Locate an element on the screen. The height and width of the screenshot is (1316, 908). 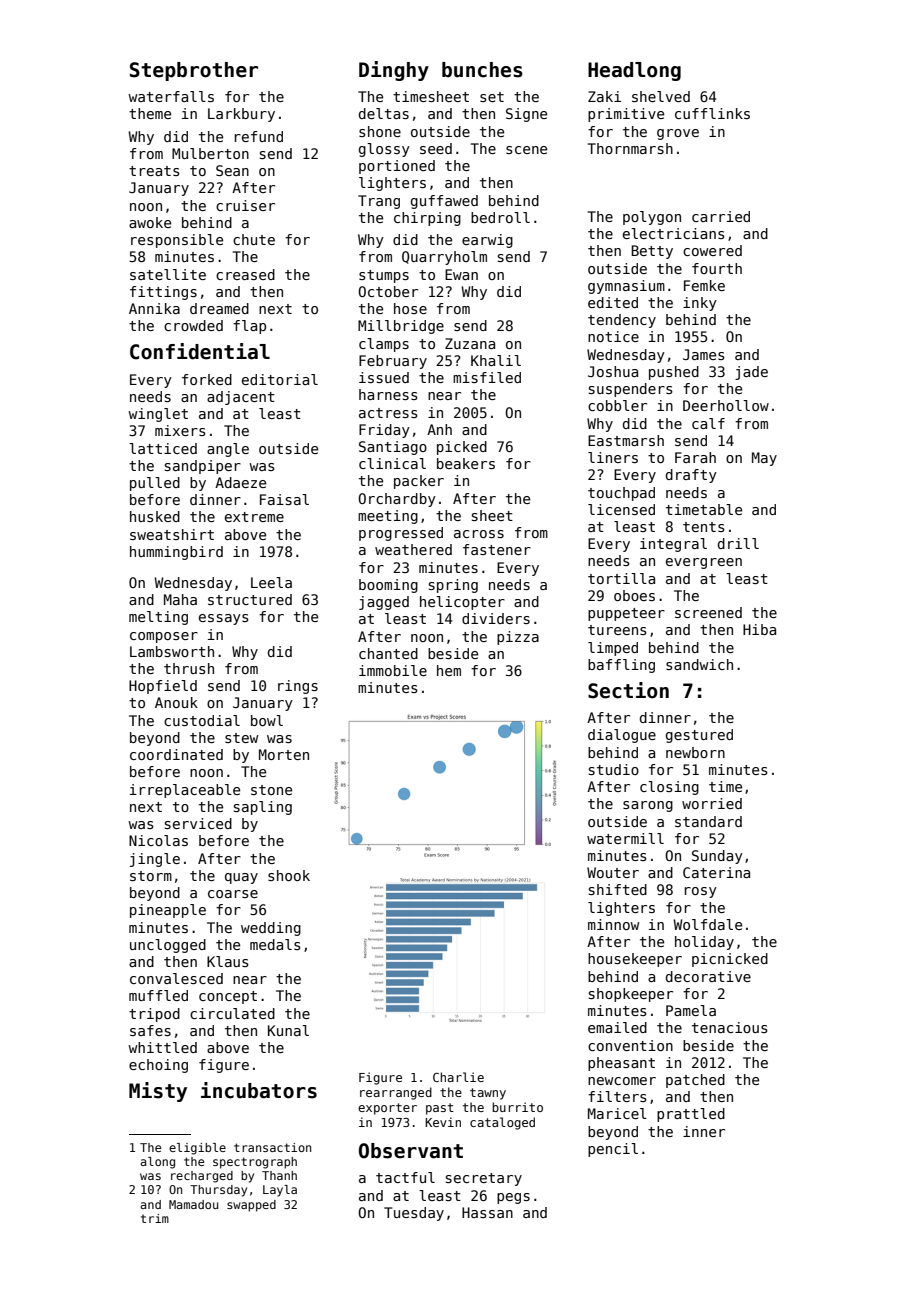
transaction is located at coordinates (272, 1147).
